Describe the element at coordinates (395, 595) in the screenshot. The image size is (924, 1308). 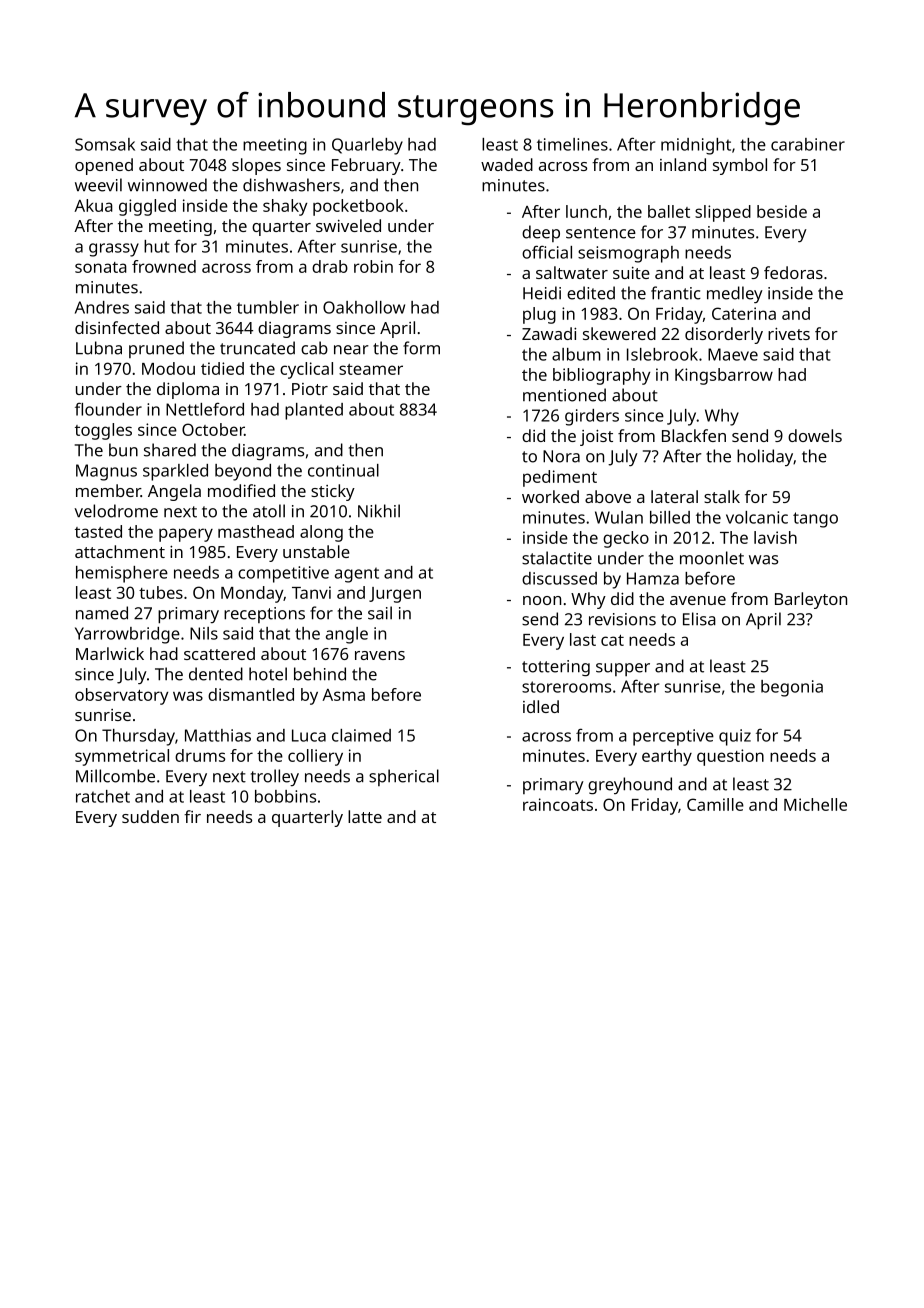
I see `Jurgen` at that location.
